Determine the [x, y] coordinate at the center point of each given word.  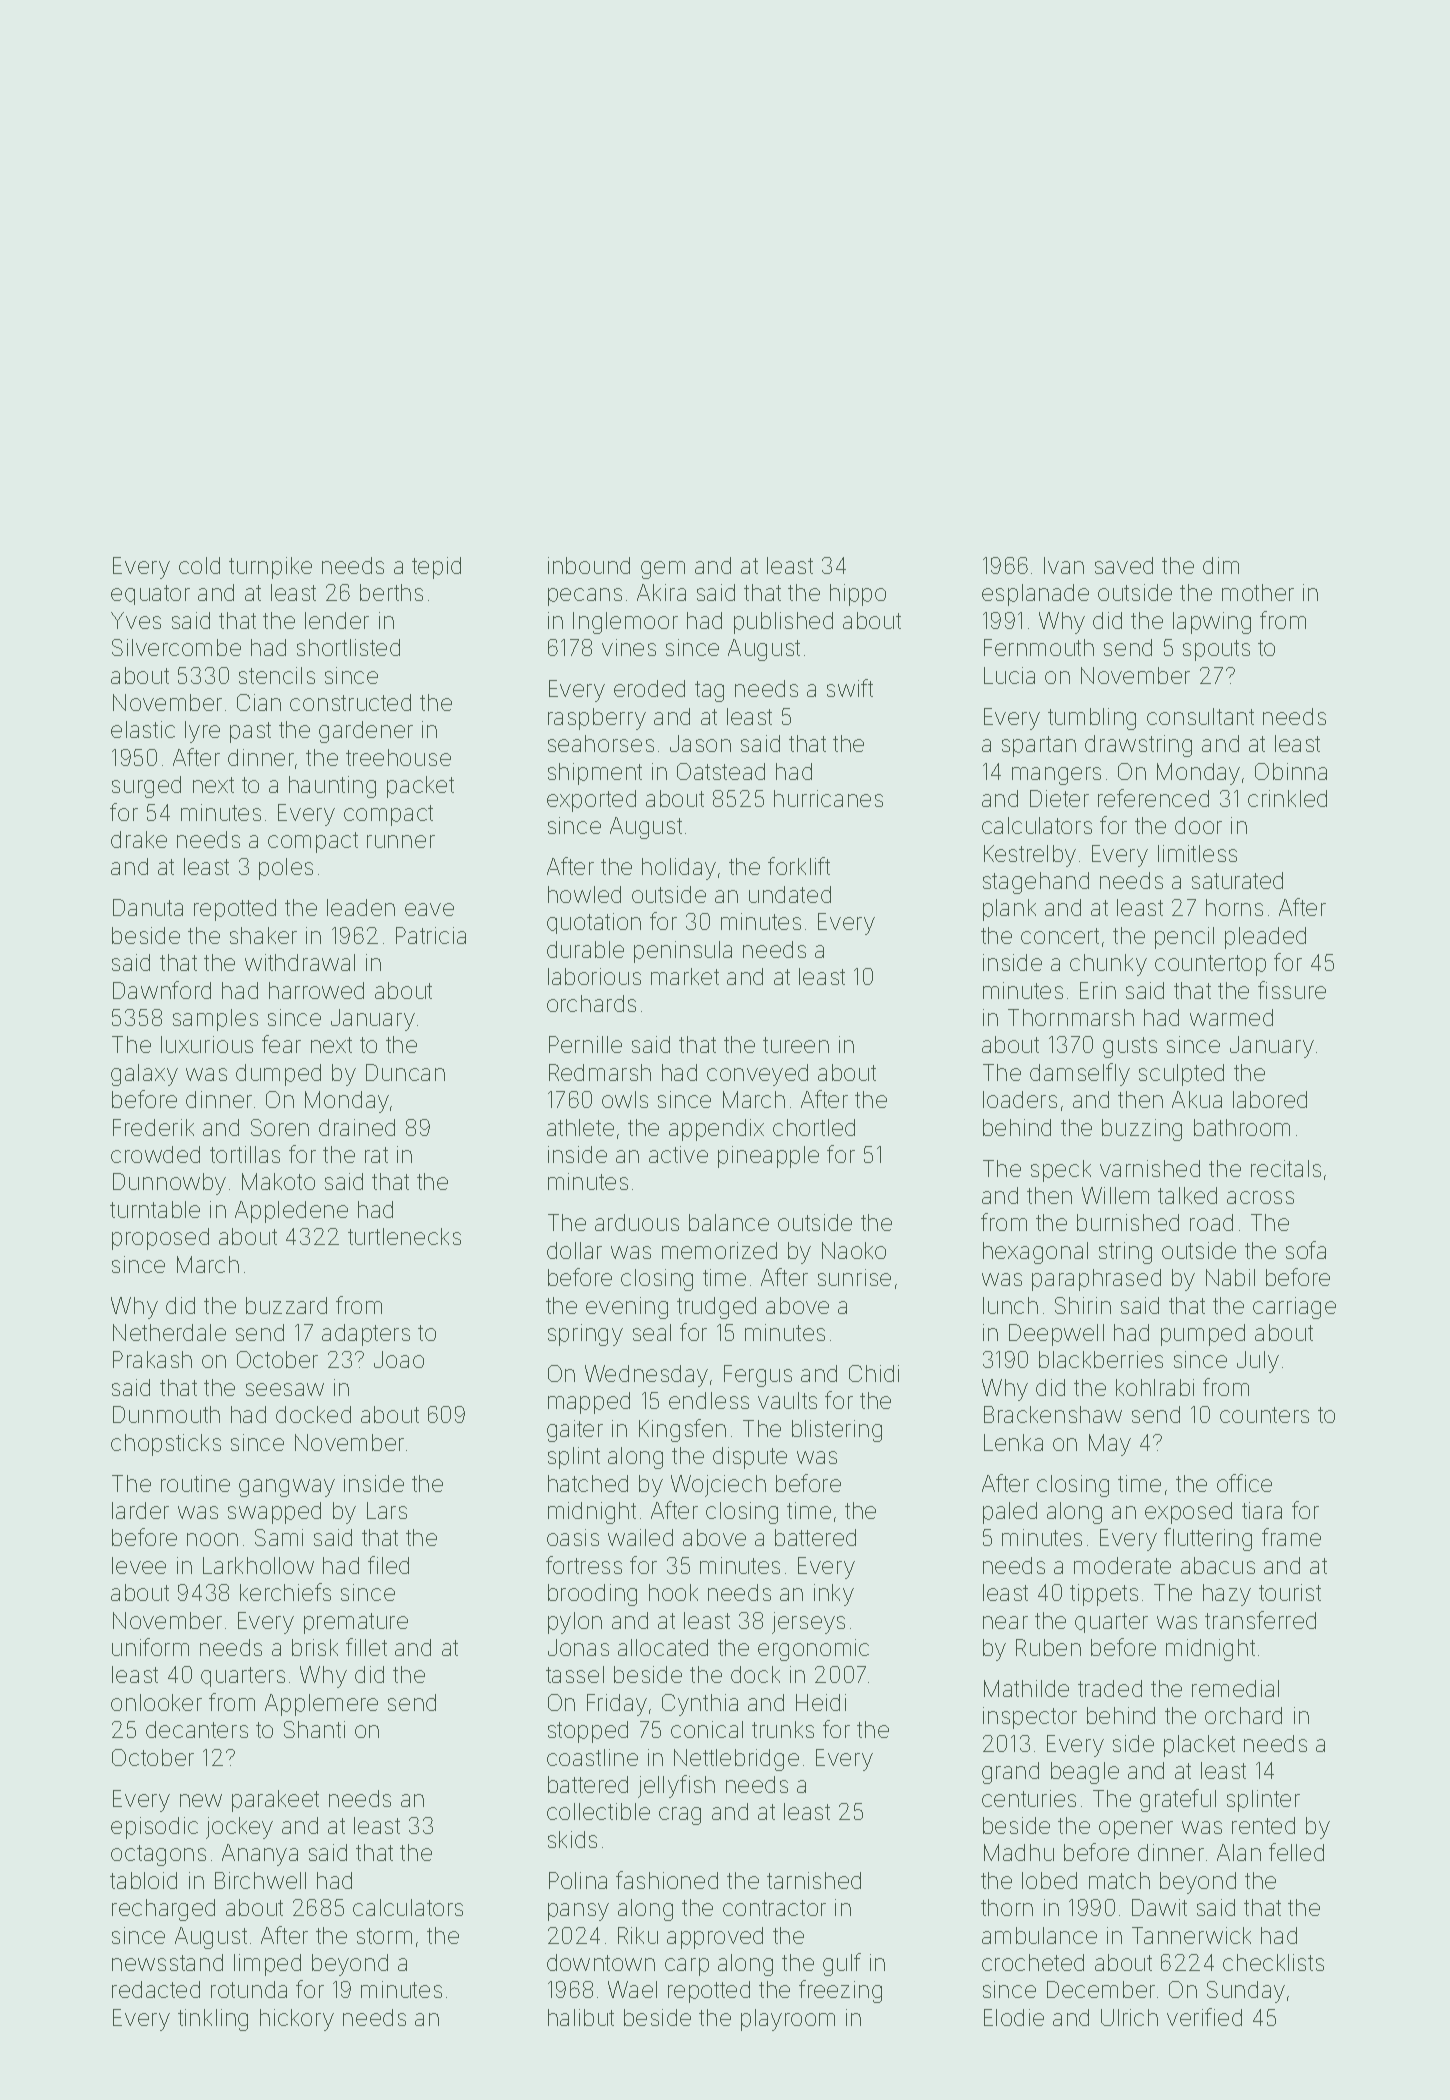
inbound [589, 565]
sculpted [1181, 1075]
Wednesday [646, 1376]
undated [790, 894]
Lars [387, 1510]
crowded [155, 1154]
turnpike [270, 568]
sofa [1306, 1250]
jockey [239, 1828]
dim [1221, 565]
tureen [796, 1045]
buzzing [1142, 1130]
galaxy [144, 1075]
